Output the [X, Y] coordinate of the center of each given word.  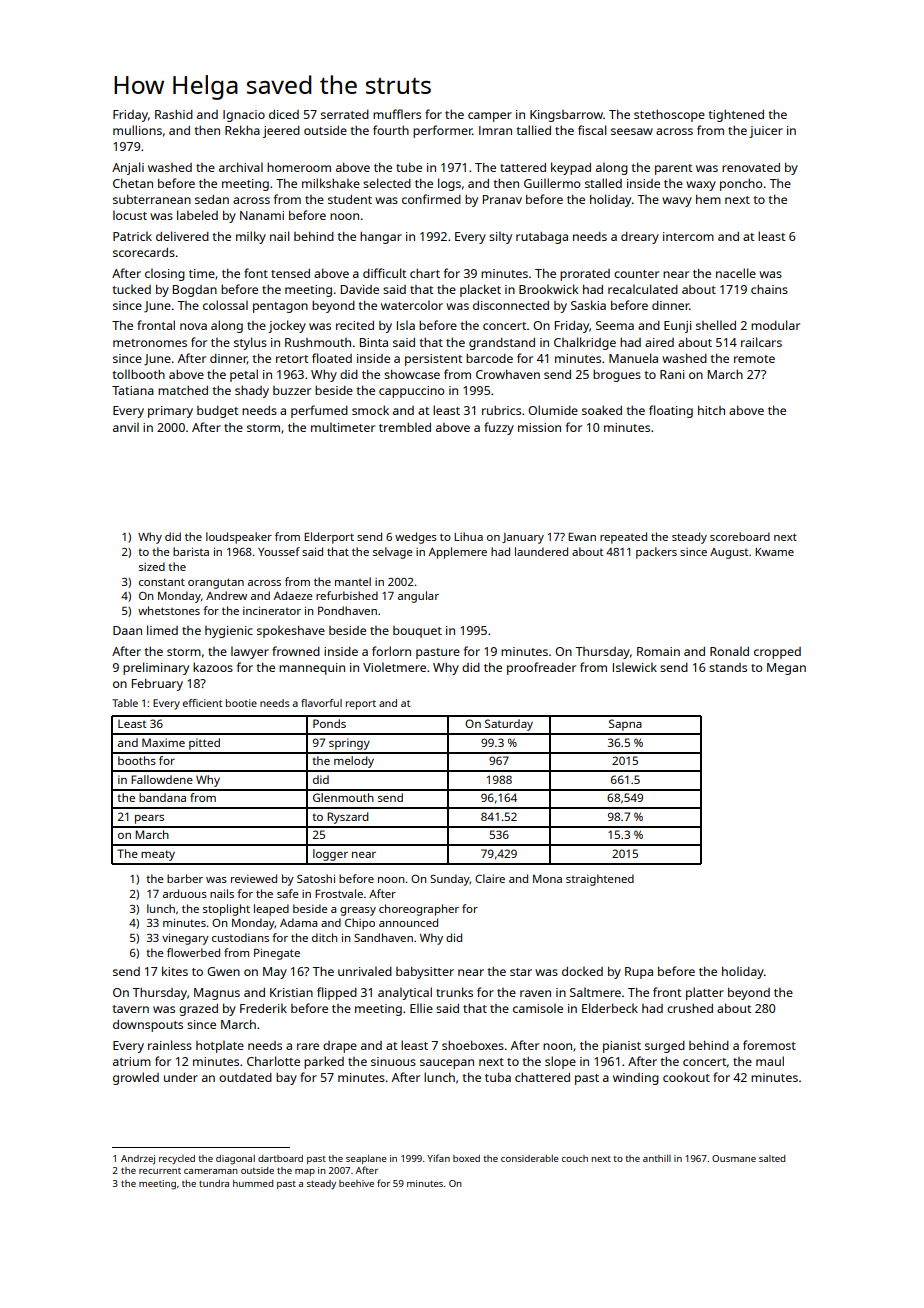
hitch [711, 410]
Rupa [639, 973]
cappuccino [411, 392]
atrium [132, 1061]
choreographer [419, 910]
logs [449, 184]
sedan [212, 199]
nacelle [736, 273]
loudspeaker [239, 538]
